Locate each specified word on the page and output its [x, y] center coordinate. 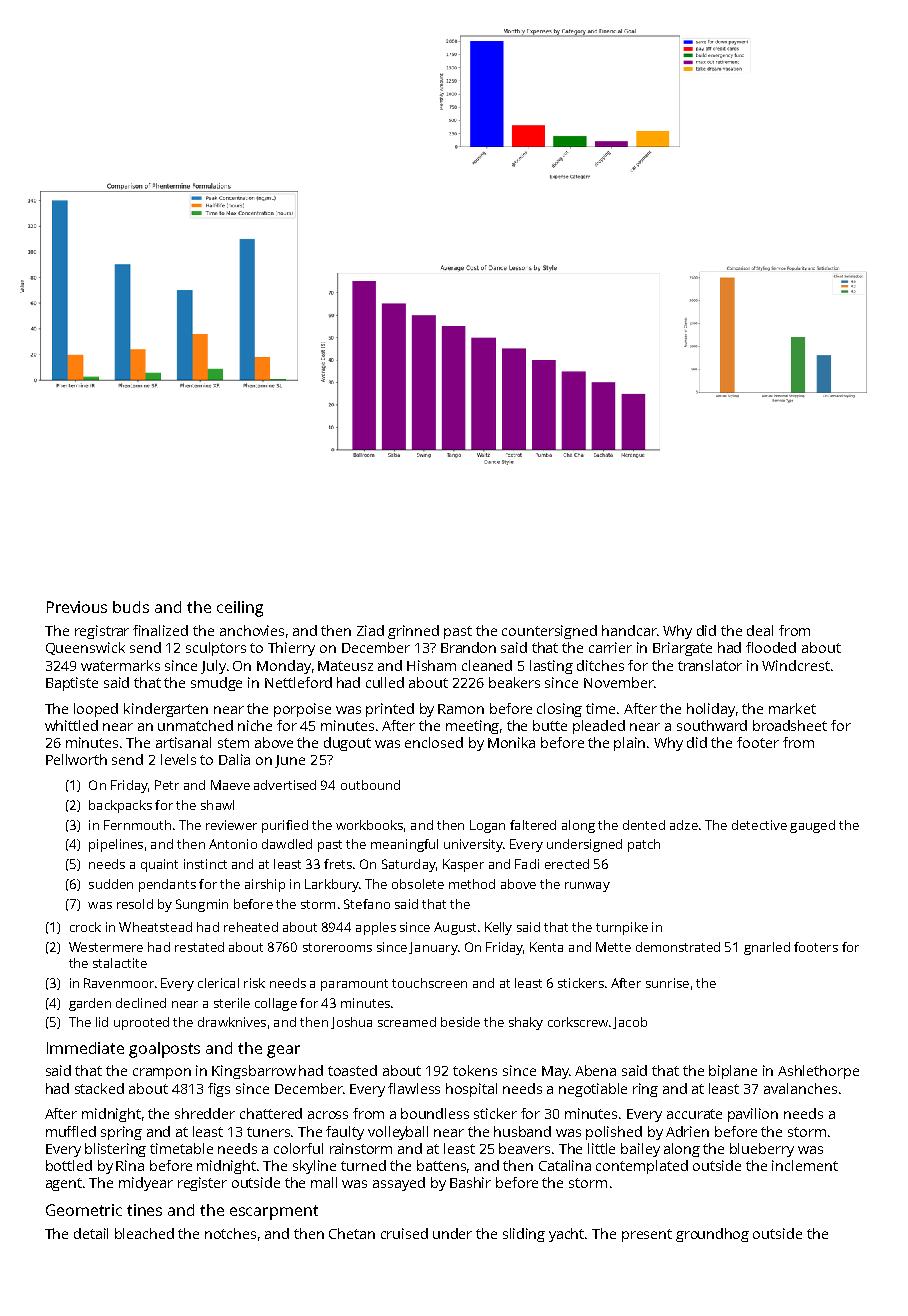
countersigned [549, 632]
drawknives [232, 1022]
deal [760, 630]
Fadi [527, 864]
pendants [167, 885]
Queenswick [85, 648]
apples [376, 928]
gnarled [767, 948]
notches [230, 1233]
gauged [812, 826]
